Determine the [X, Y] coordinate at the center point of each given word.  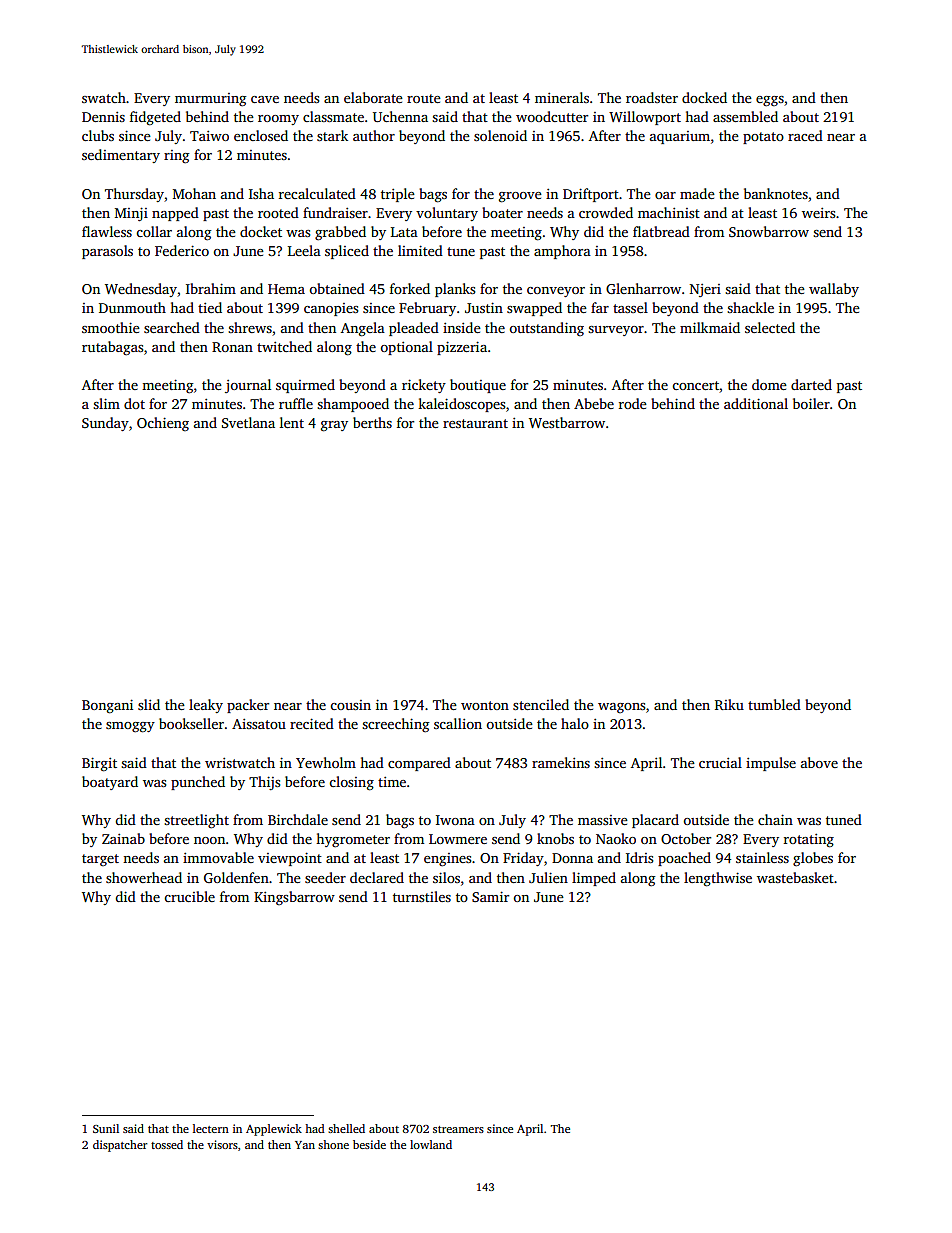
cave [265, 99]
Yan [305, 1145]
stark [332, 135]
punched [198, 783]
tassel [630, 307]
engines [447, 860]
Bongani [107, 706]
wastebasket [795, 877]
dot [134, 403]
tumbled [774, 704]
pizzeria [462, 348]
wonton [485, 705]
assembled [745, 116]
